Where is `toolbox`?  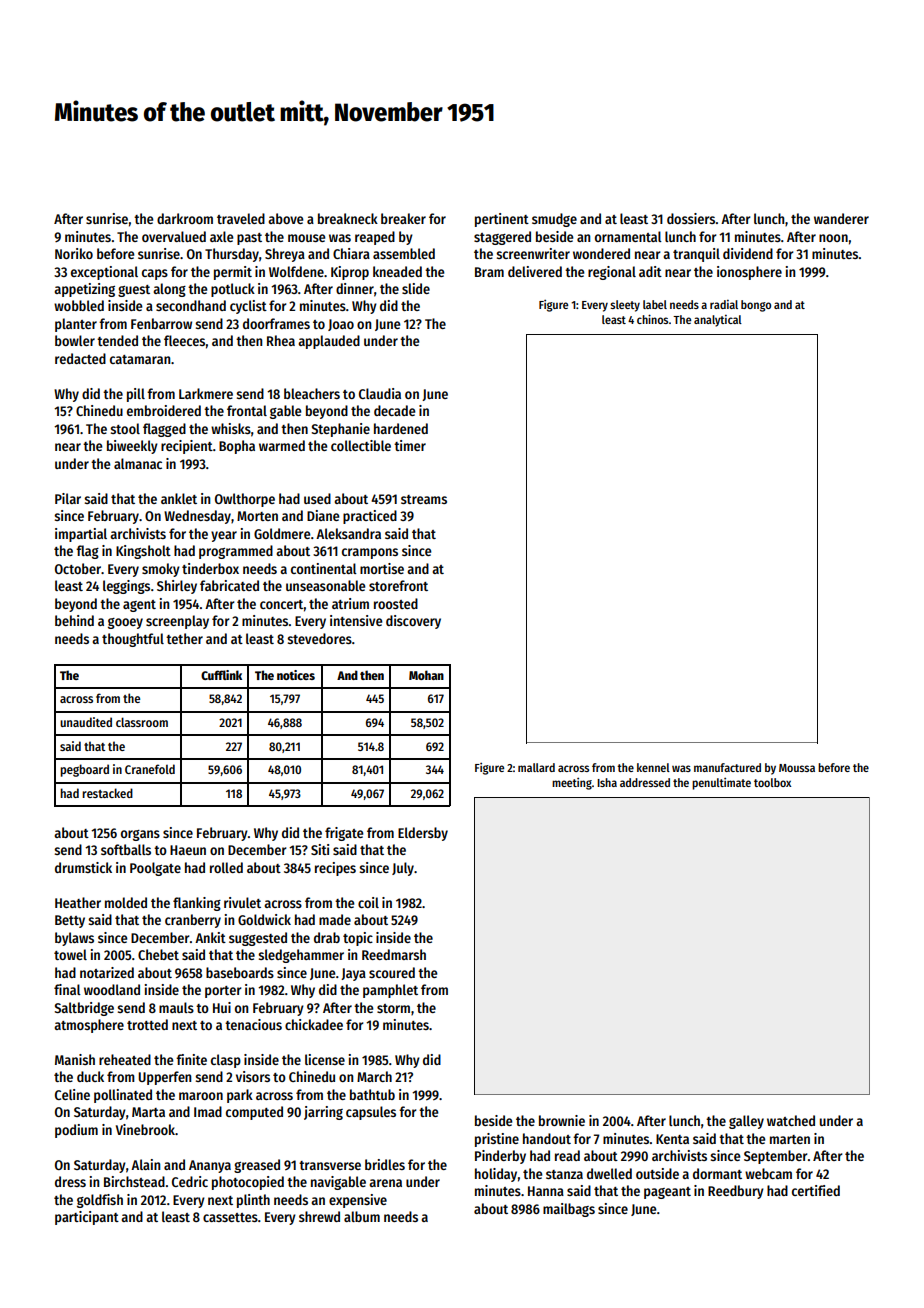
toolbox is located at coordinates (772, 782).
